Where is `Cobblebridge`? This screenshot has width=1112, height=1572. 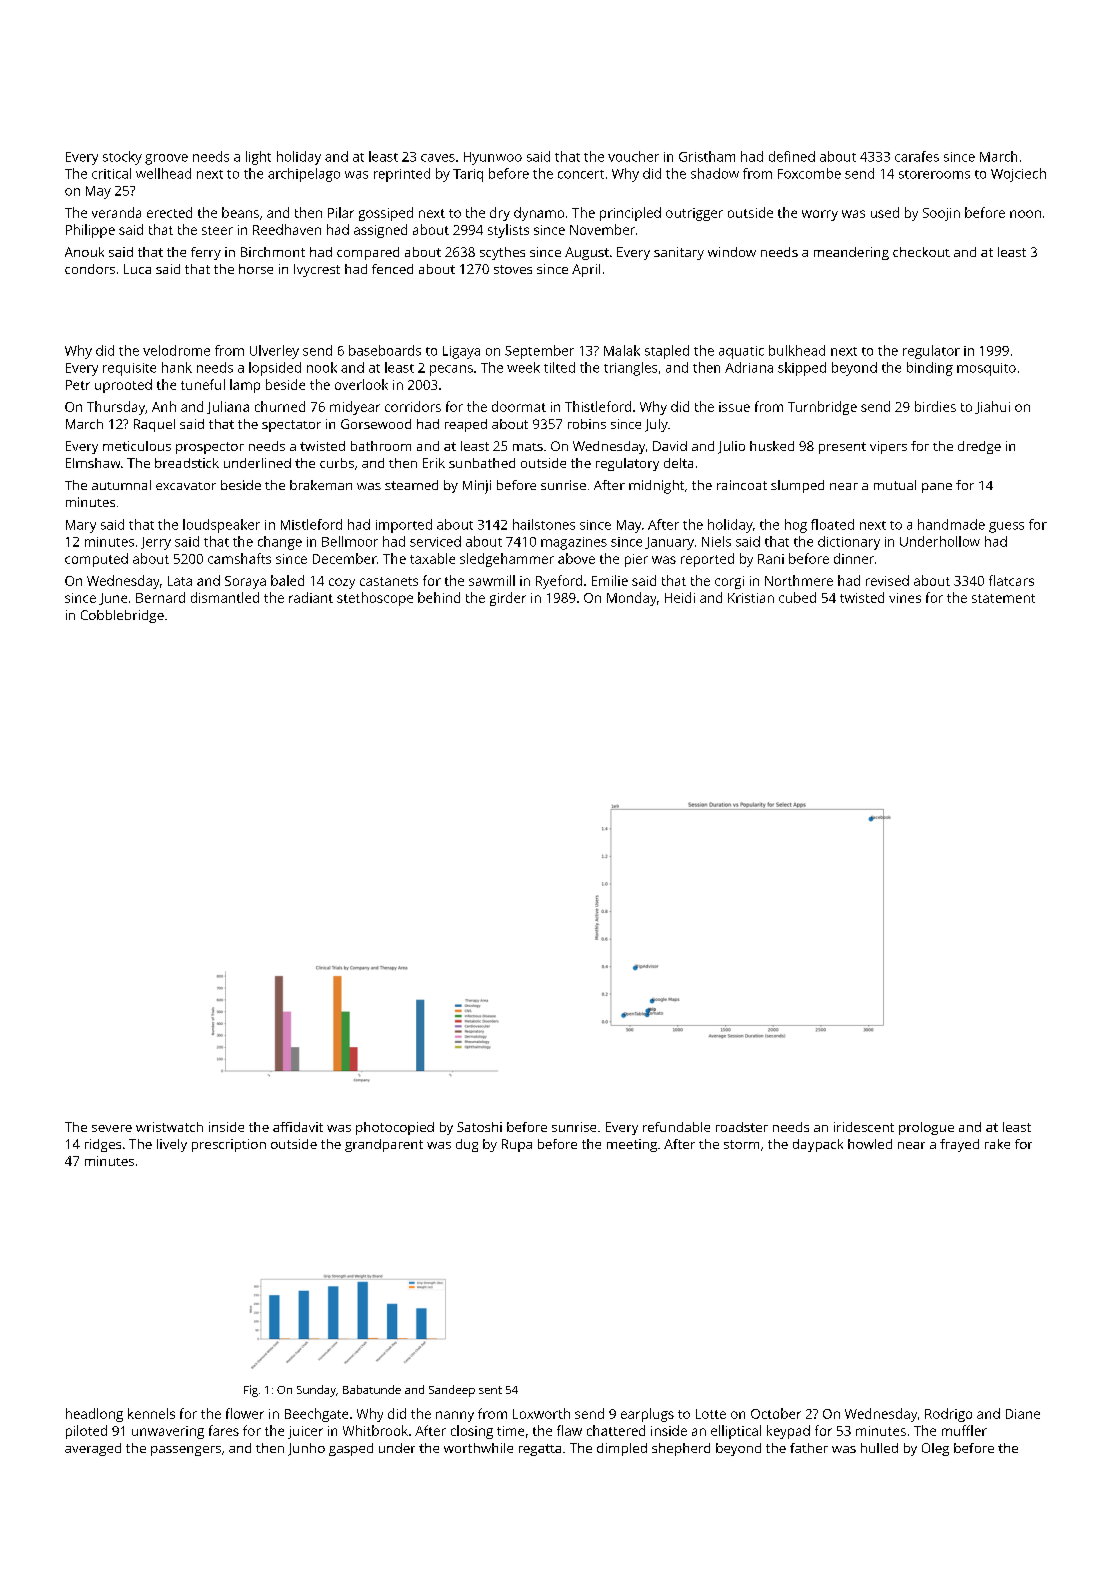
Cobblebridge is located at coordinates (122, 616).
